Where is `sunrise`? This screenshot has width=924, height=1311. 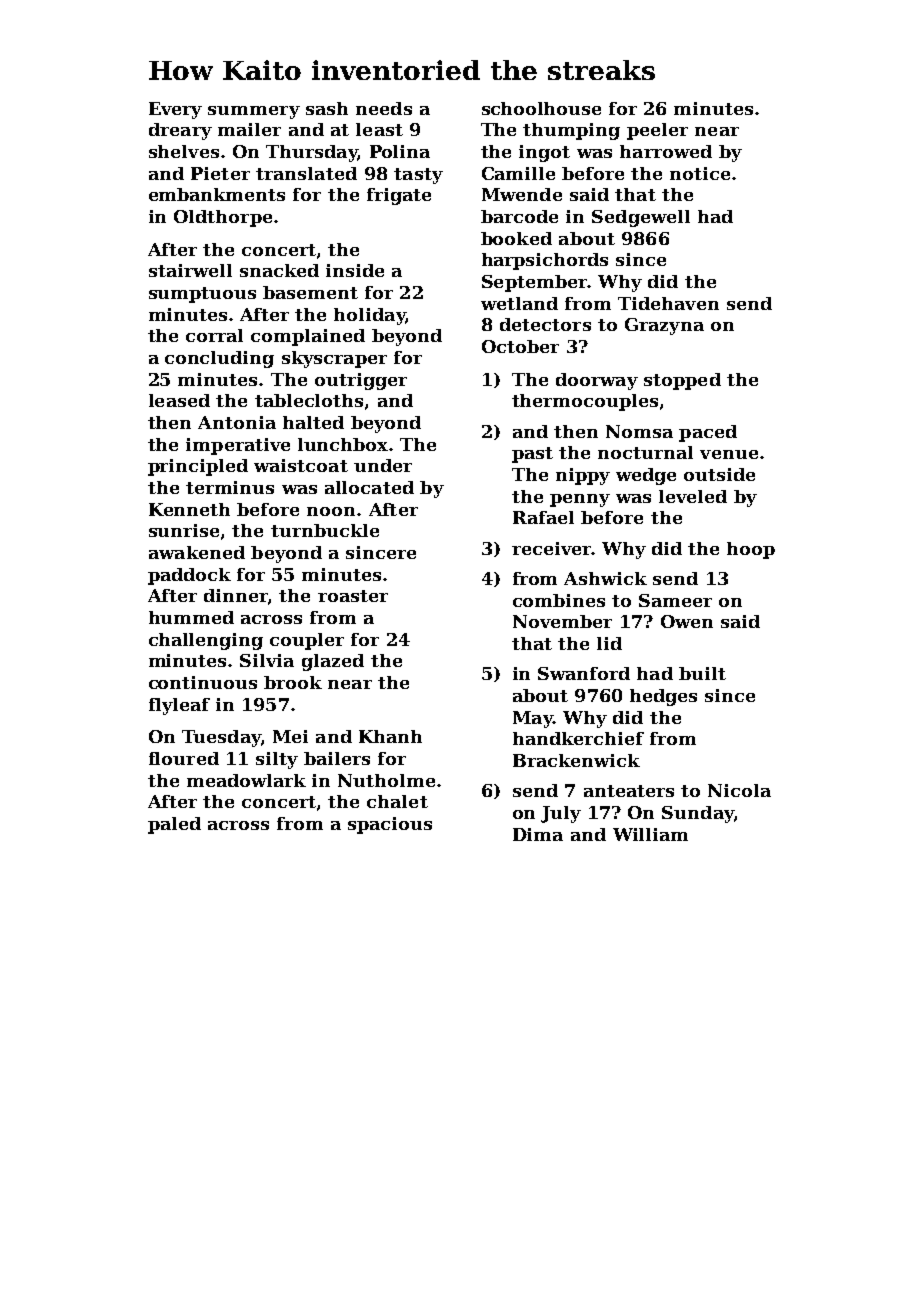
sunrise is located at coordinates (184, 530).
